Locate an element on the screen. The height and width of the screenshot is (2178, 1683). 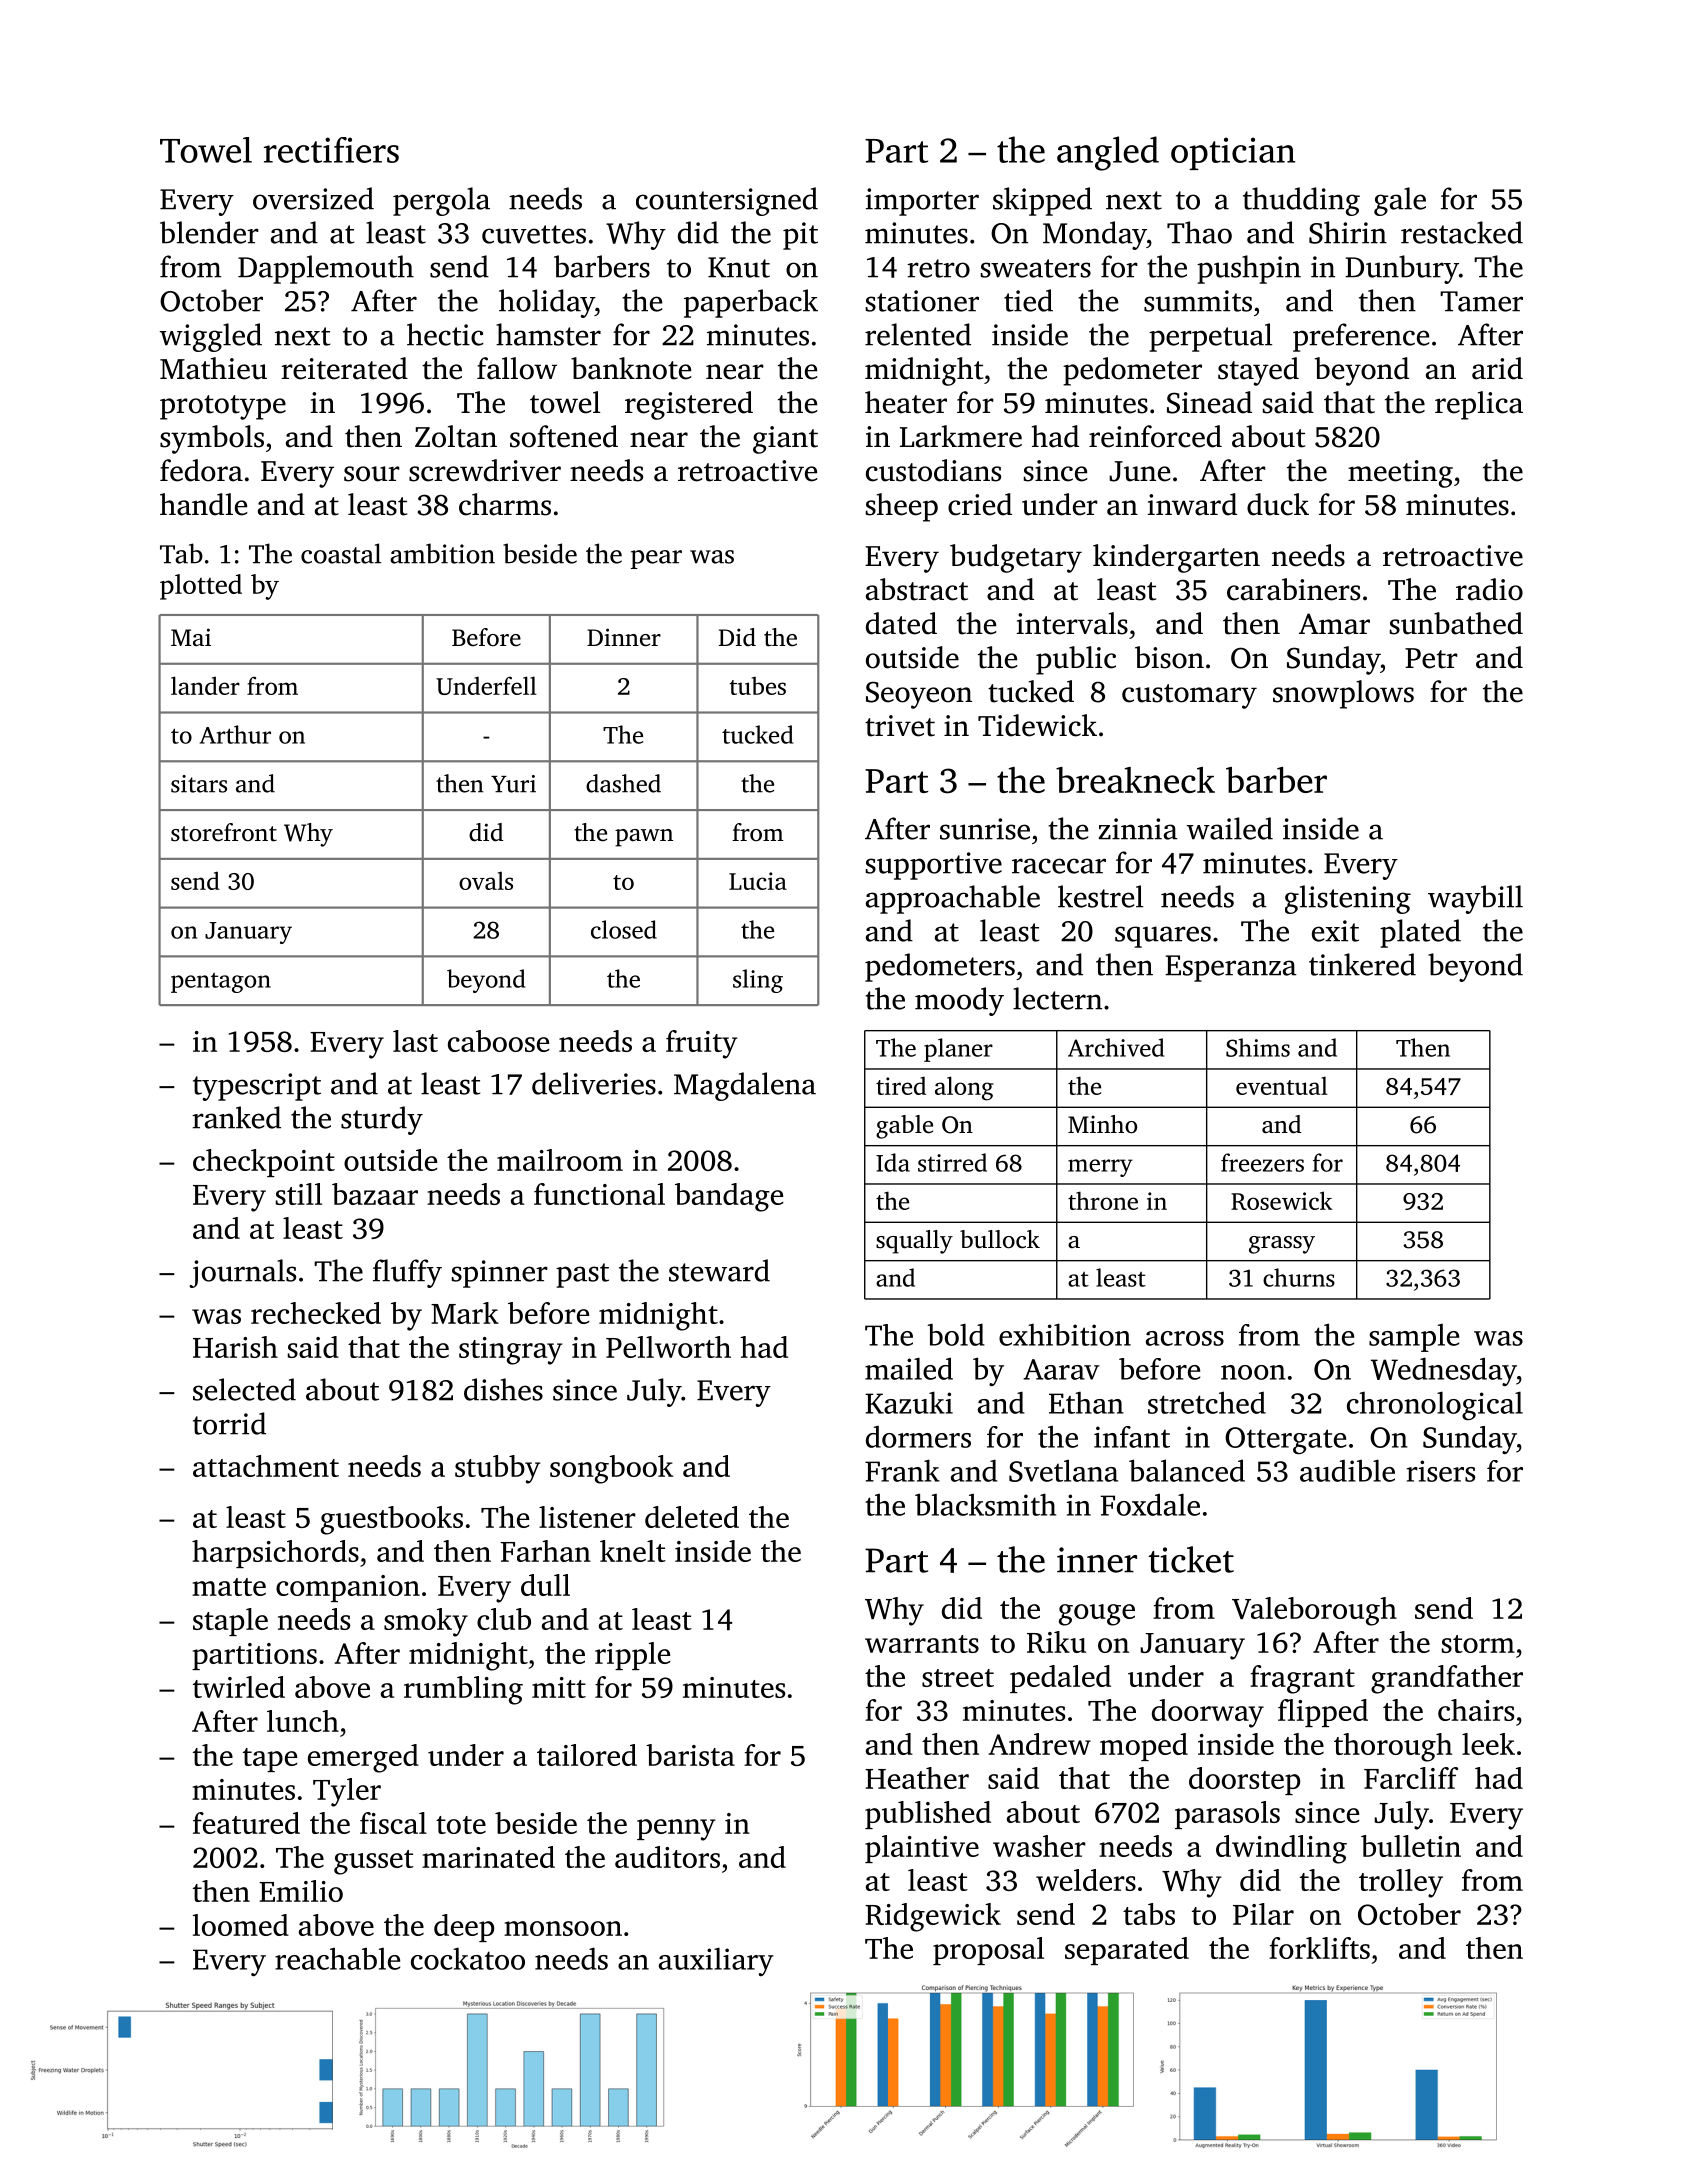
cuvettes is located at coordinates (534, 234).
